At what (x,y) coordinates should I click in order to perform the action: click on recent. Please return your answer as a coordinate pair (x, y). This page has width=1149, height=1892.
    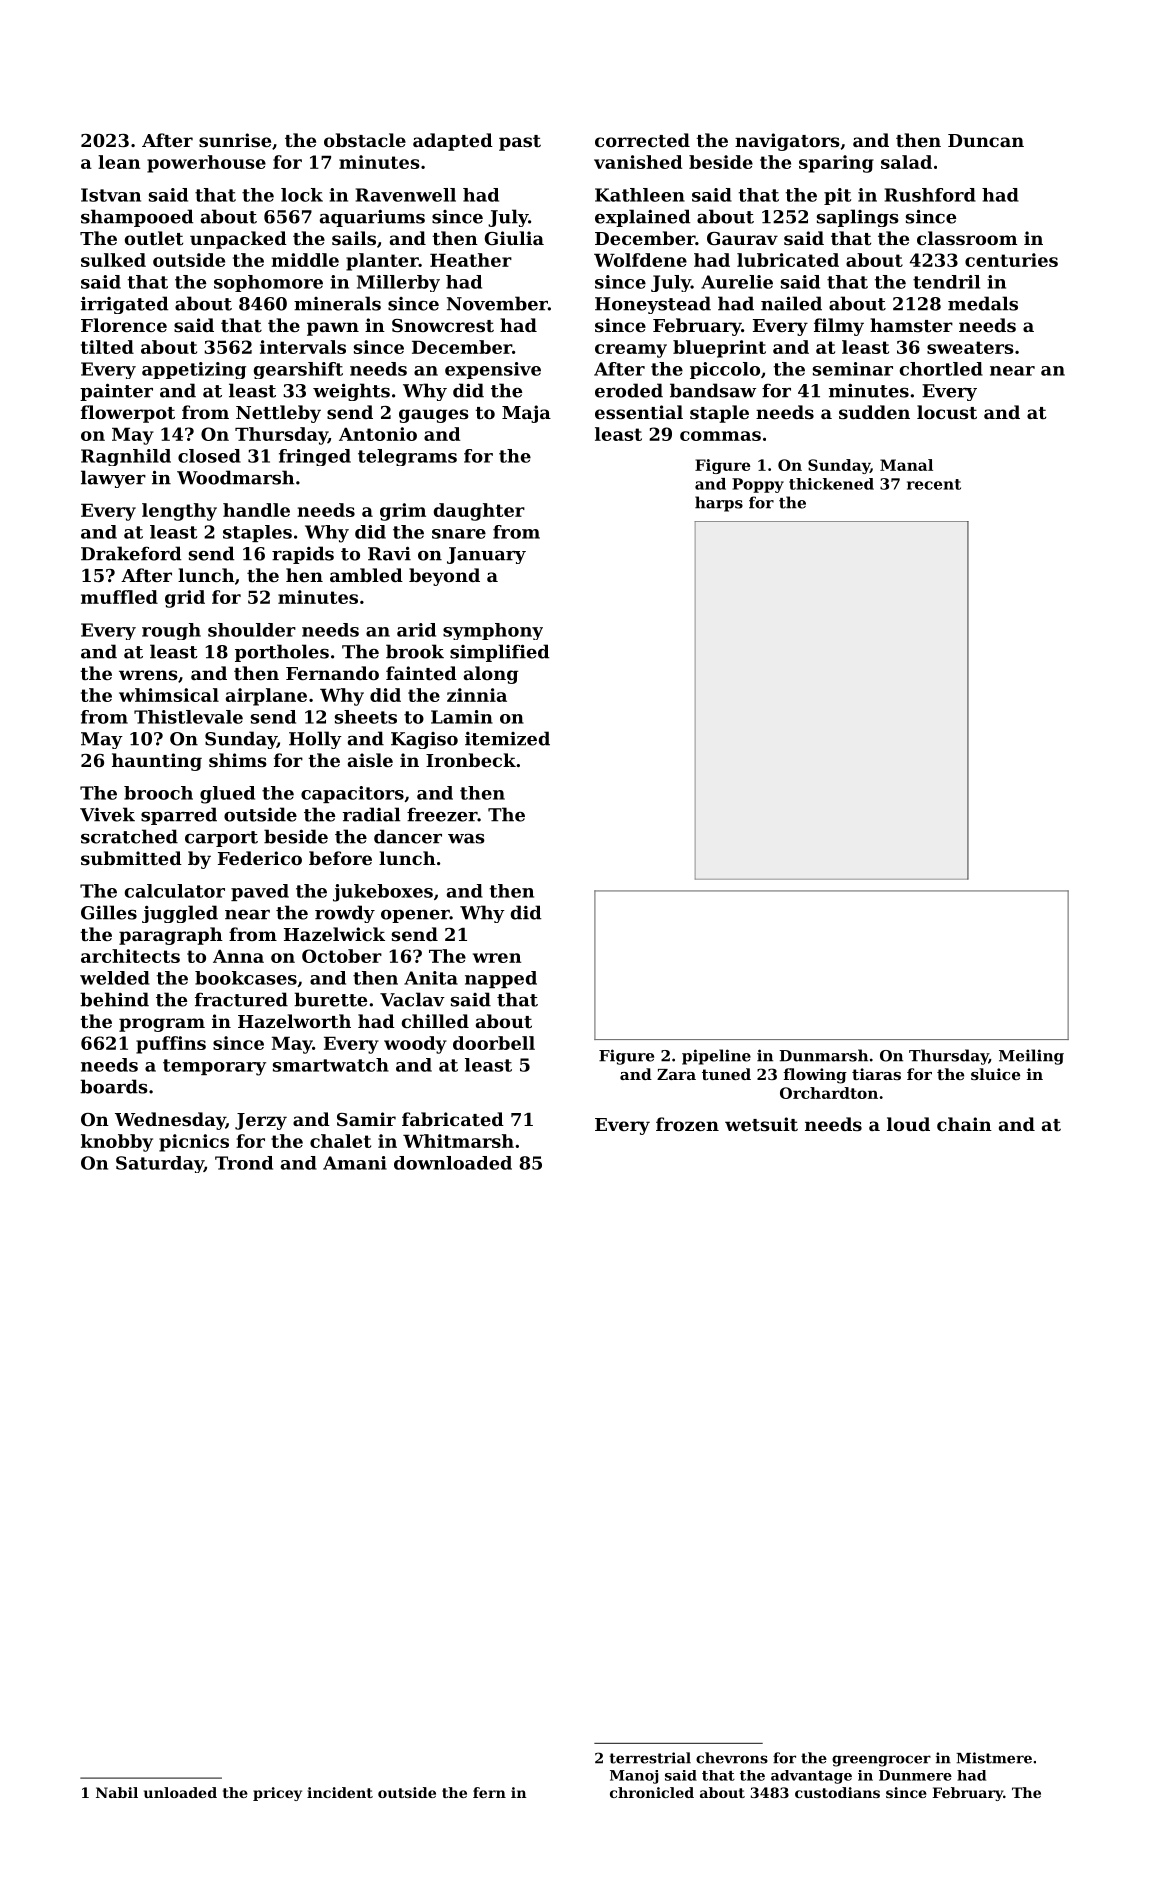
    Looking at the image, I should click on (934, 484).
